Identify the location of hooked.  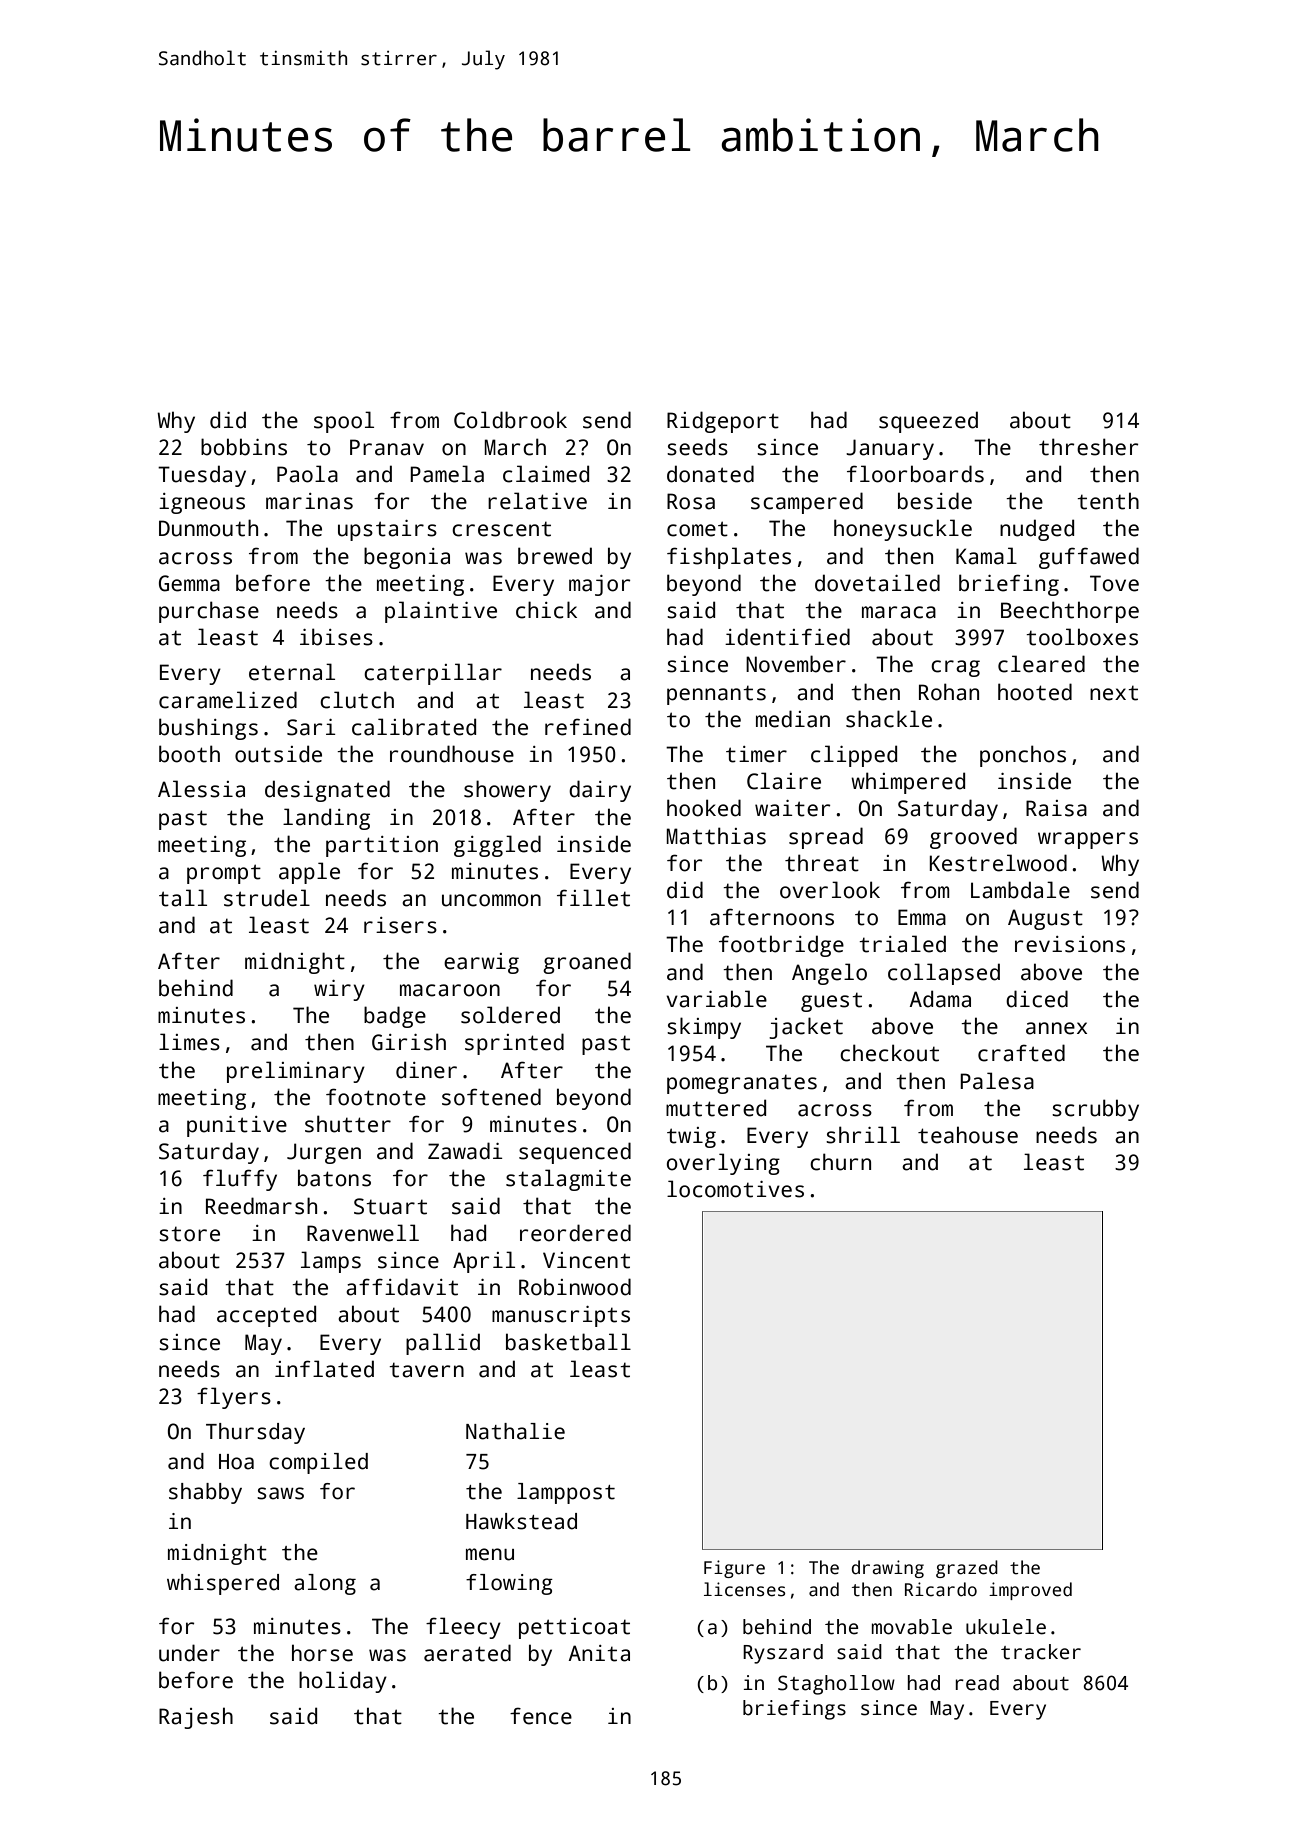
(704, 808).
